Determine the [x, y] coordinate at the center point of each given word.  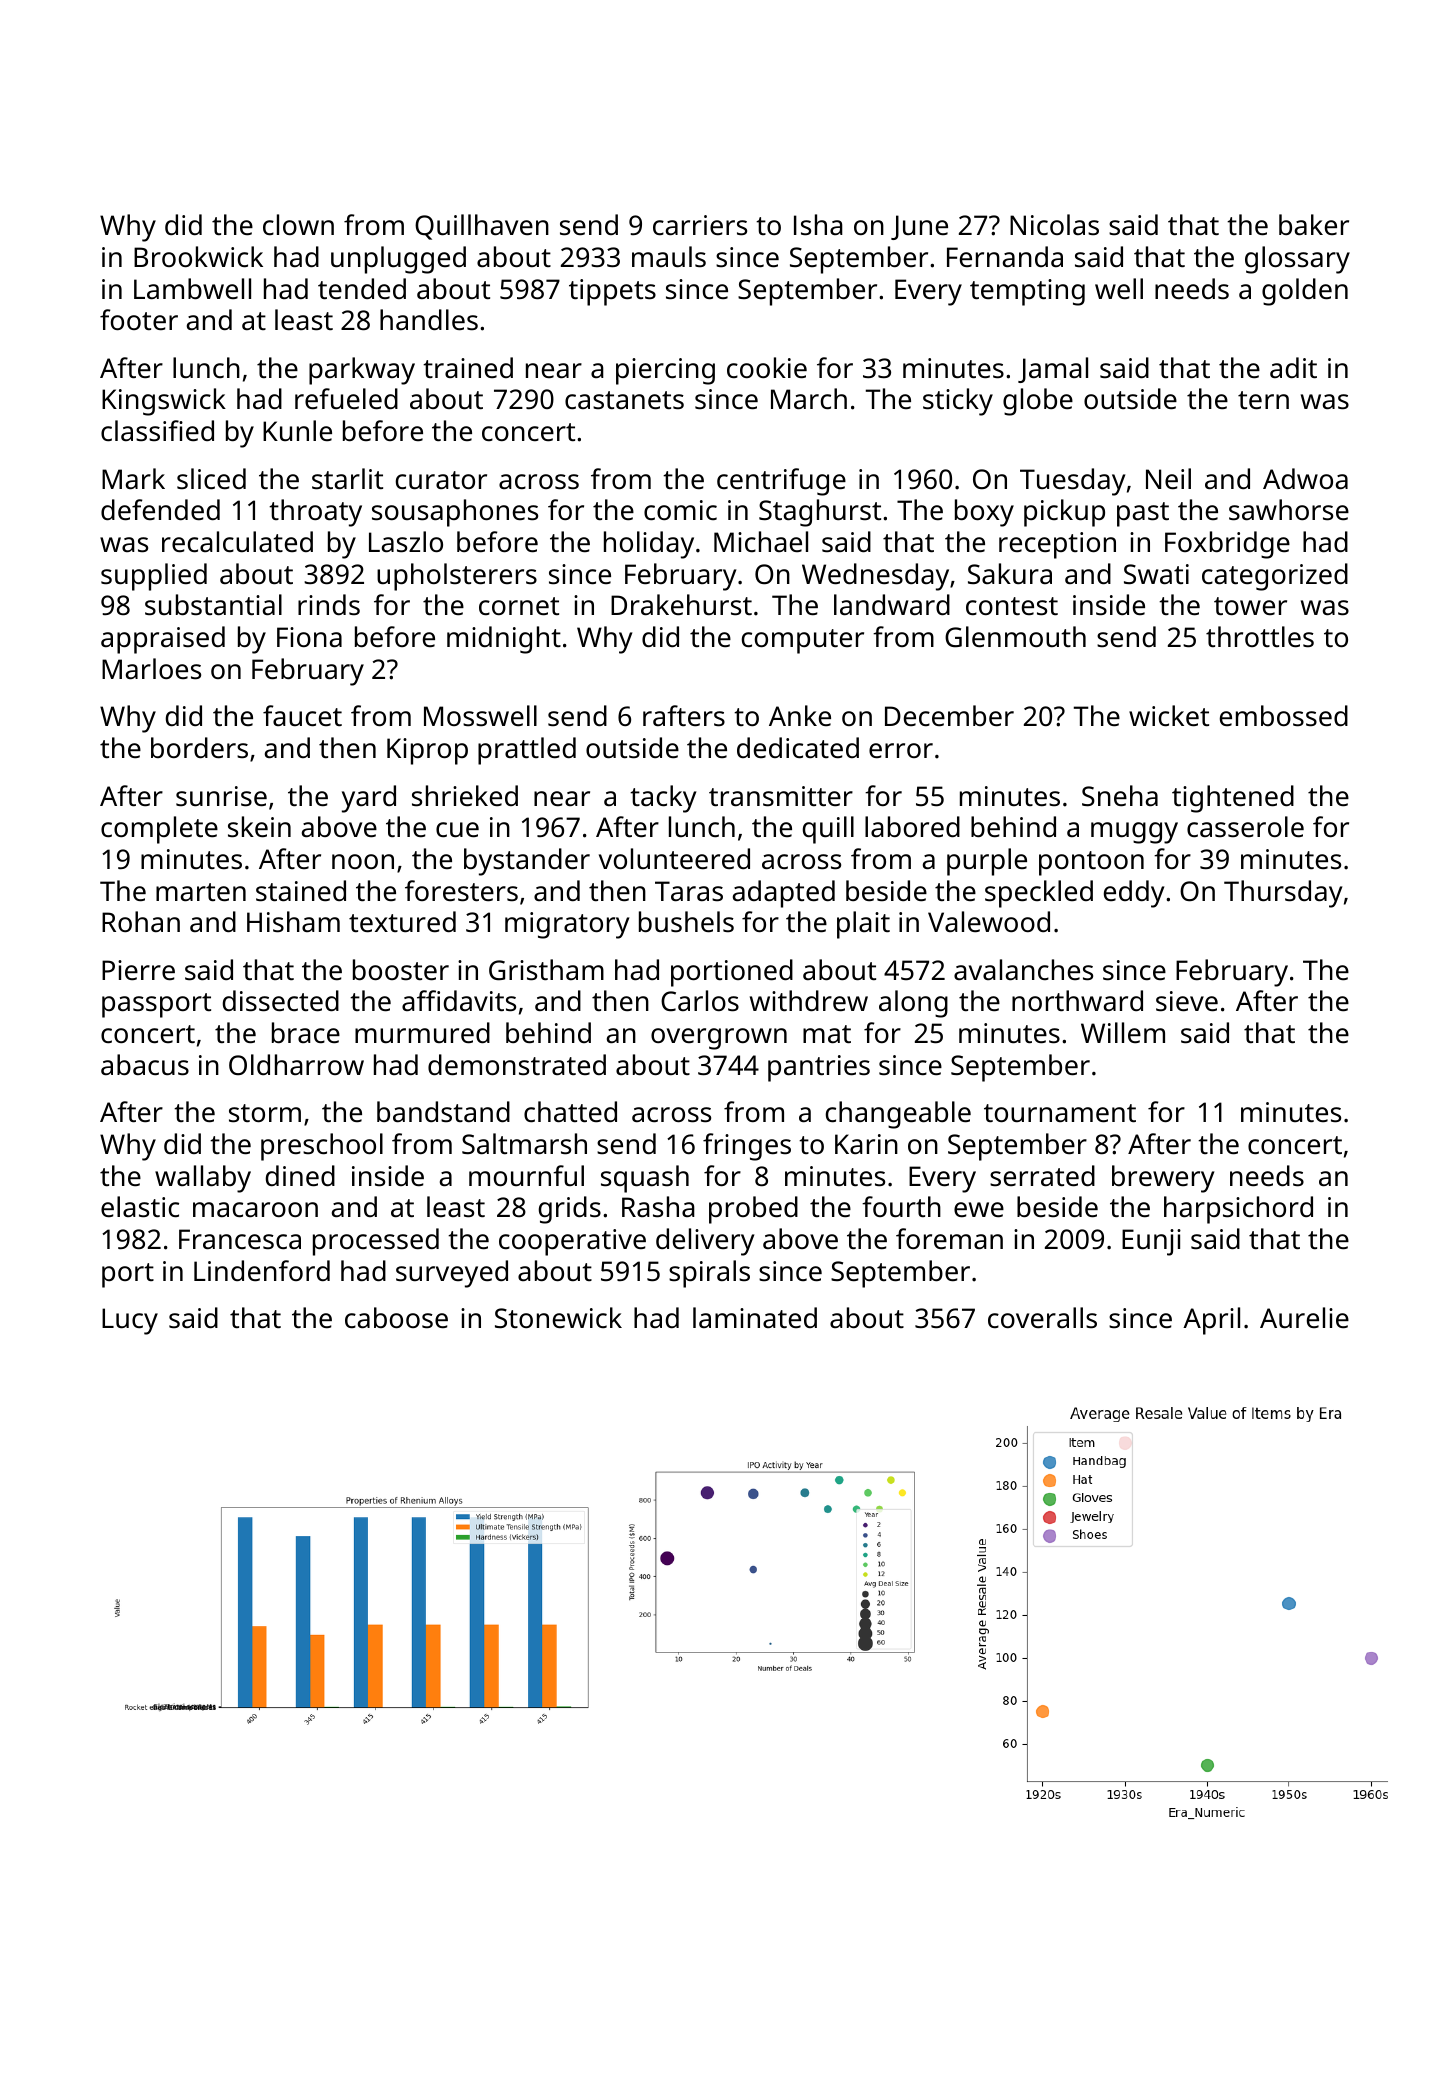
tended [362, 288]
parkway [362, 371]
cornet [519, 606]
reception [1057, 545]
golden [1305, 292]
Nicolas [1054, 224]
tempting [1027, 292]
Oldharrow [296, 1064]
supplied [154, 577]
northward [1077, 1000]
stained [301, 891]
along [913, 1004]
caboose [396, 1317]
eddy [1134, 894]
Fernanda [1005, 256]
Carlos [700, 1001]
